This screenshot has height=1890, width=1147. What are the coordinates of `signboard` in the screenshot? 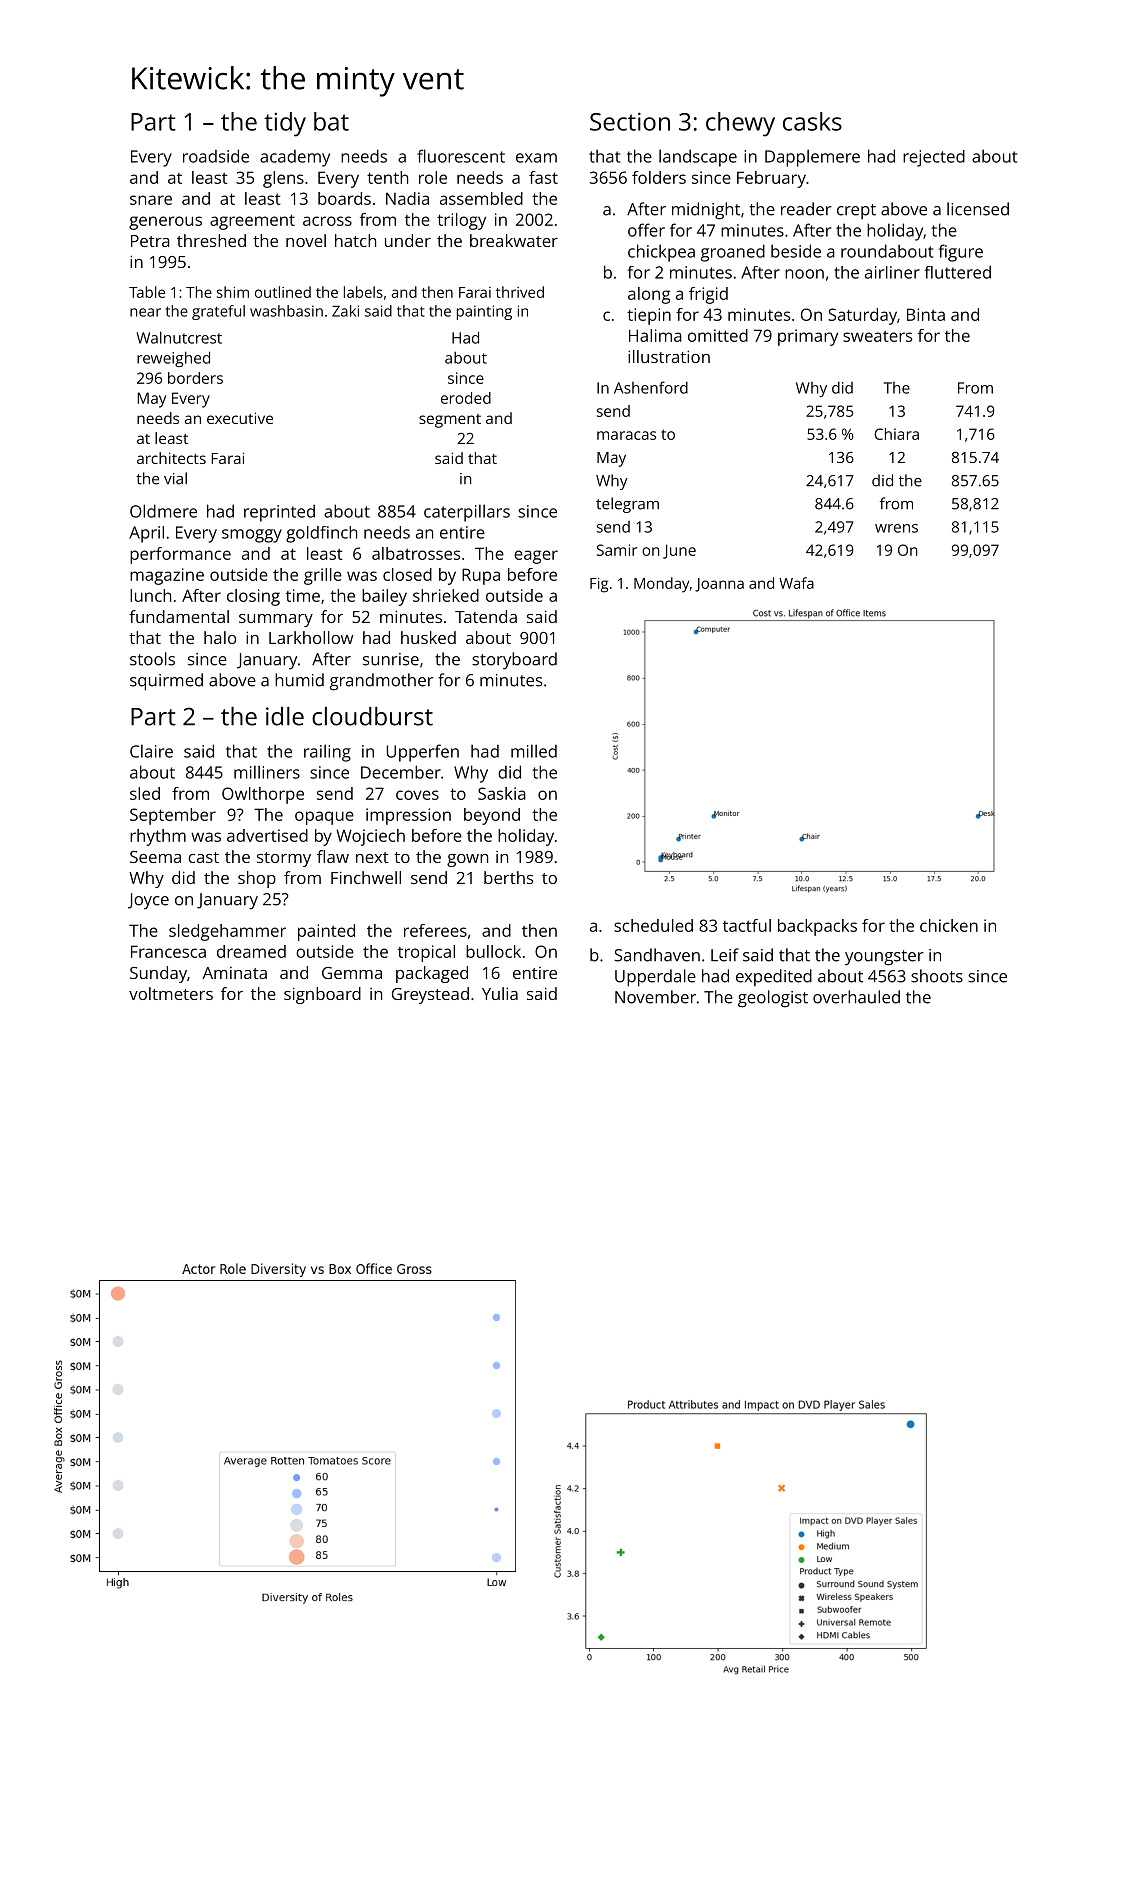 It's located at (322, 995).
